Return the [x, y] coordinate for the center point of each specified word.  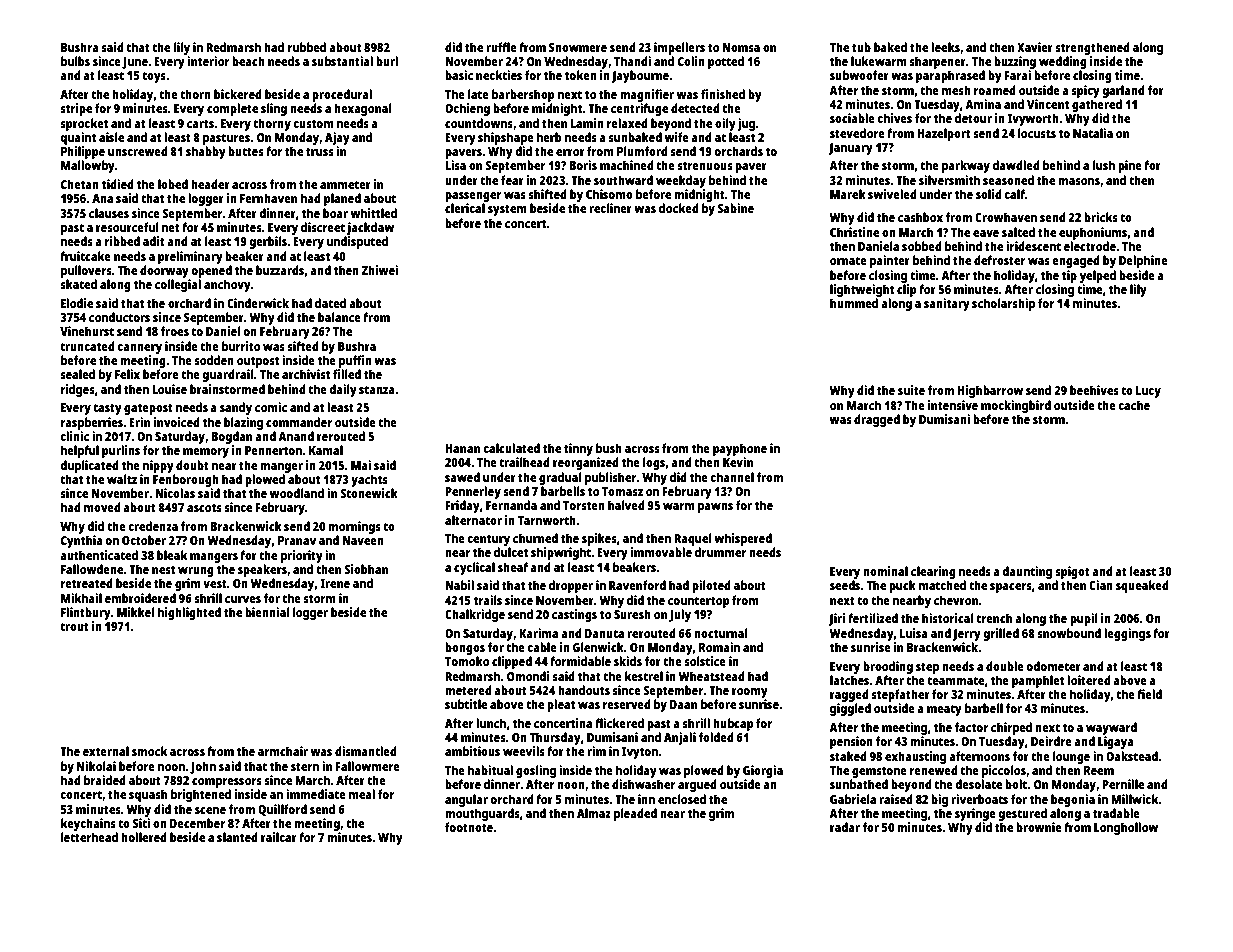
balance [339, 317]
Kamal [326, 450]
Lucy [1148, 392]
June [135, 63]
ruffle [501, 47]
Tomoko [467, 661]
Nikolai [96, 766]
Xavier [1035, 47]
